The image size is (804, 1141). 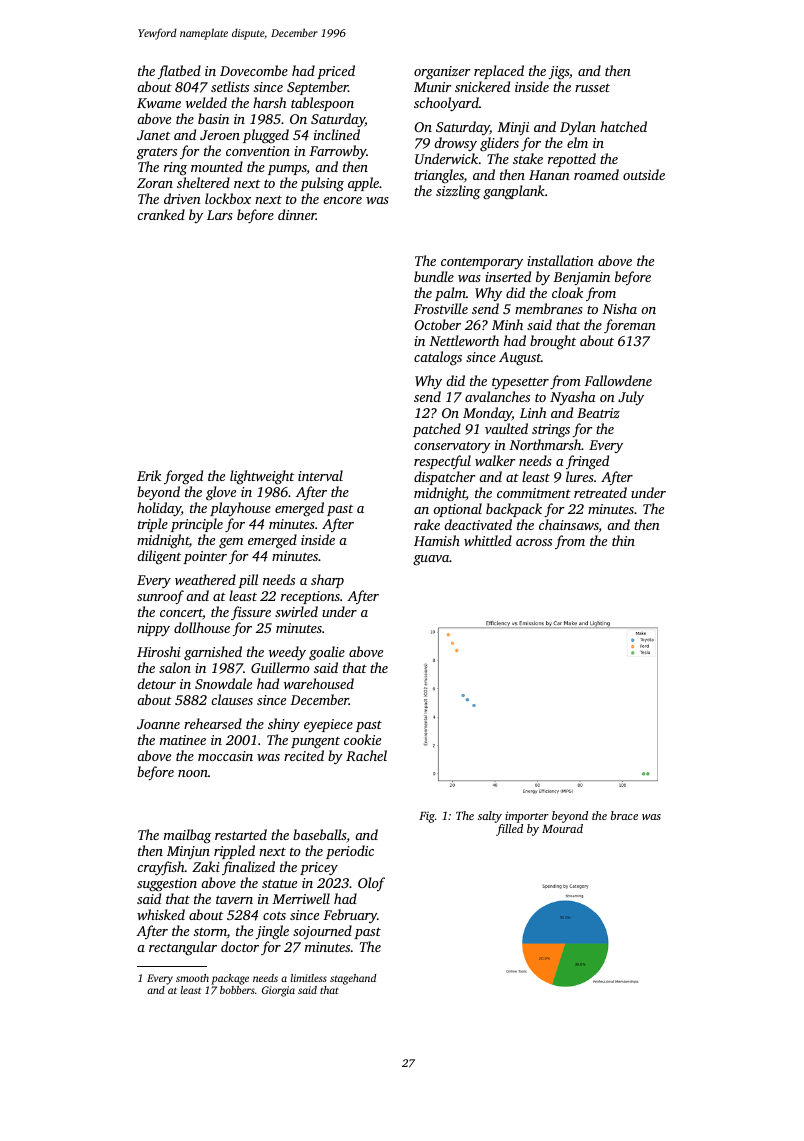 What do you see at coordinates (159, 557) in the screenshot?
I see `diligent` at bounding box center [159, 557].
